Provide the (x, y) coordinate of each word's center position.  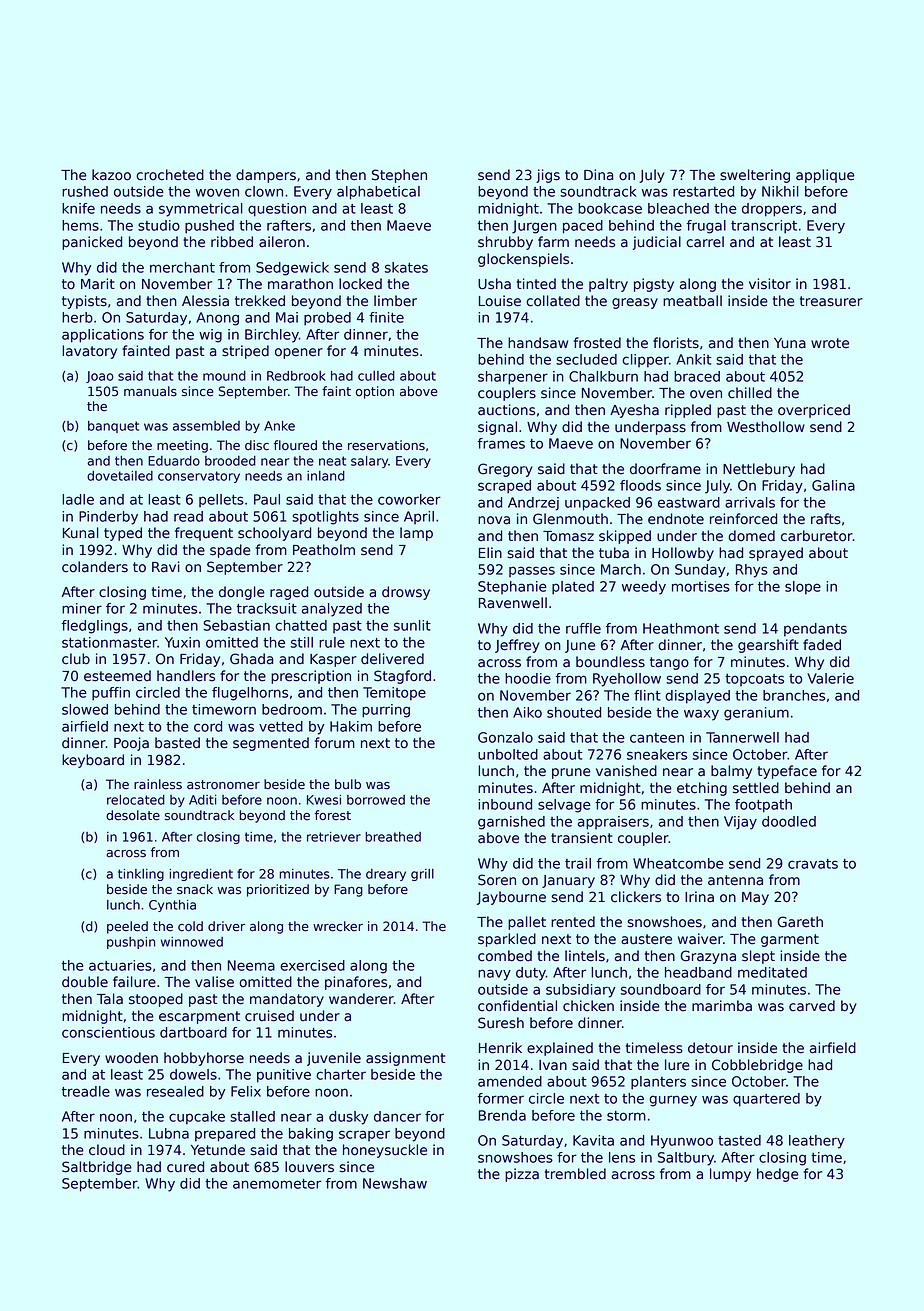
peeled (127, 927)
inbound (505, 804)
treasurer (831, 301)
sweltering (755, 176)
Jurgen (534, 227)
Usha (494, 284)
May (755, 898)
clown (264, 191)
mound (224, 376)
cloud (107, 1150)
